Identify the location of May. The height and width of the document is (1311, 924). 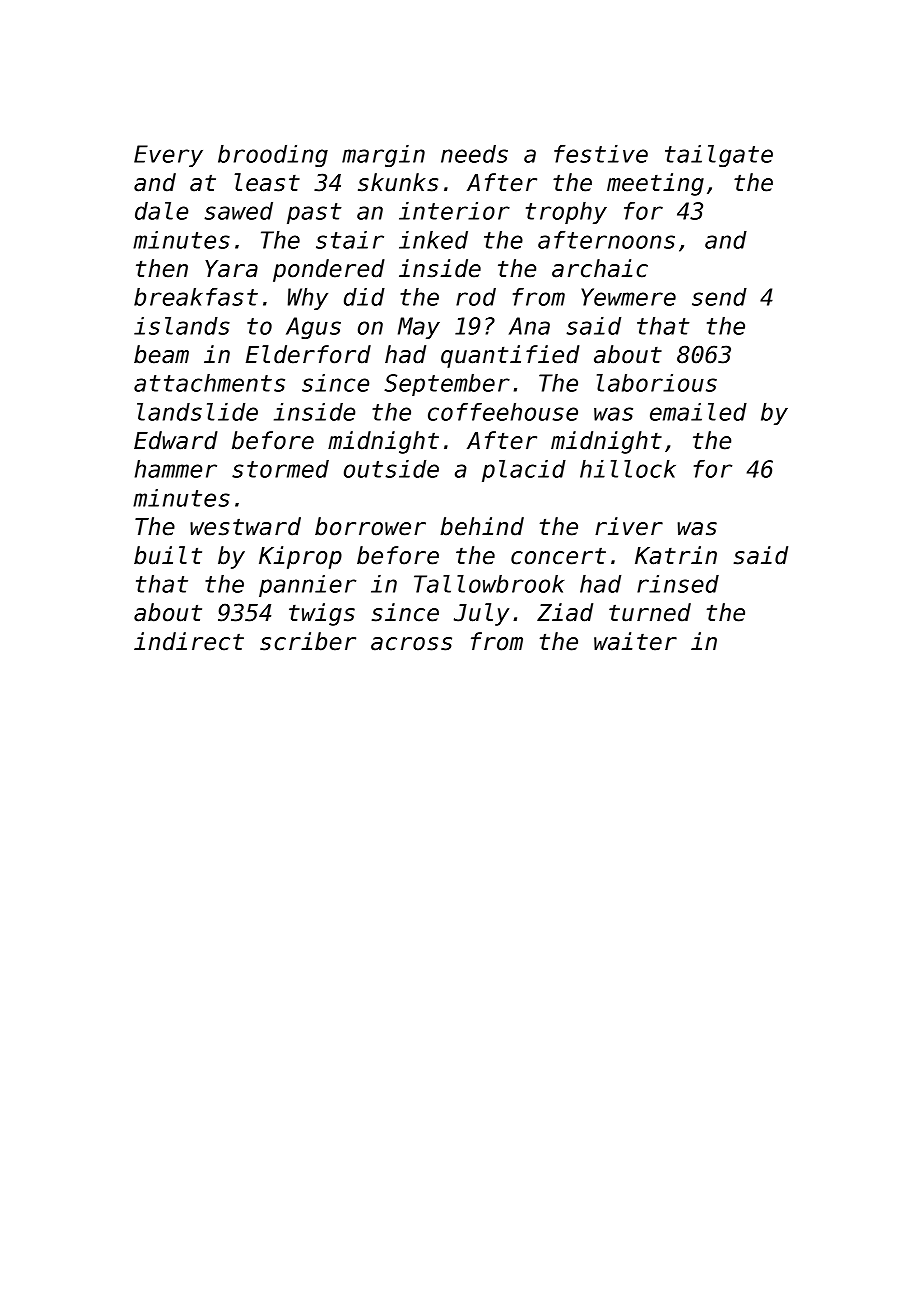
(419, 328).
